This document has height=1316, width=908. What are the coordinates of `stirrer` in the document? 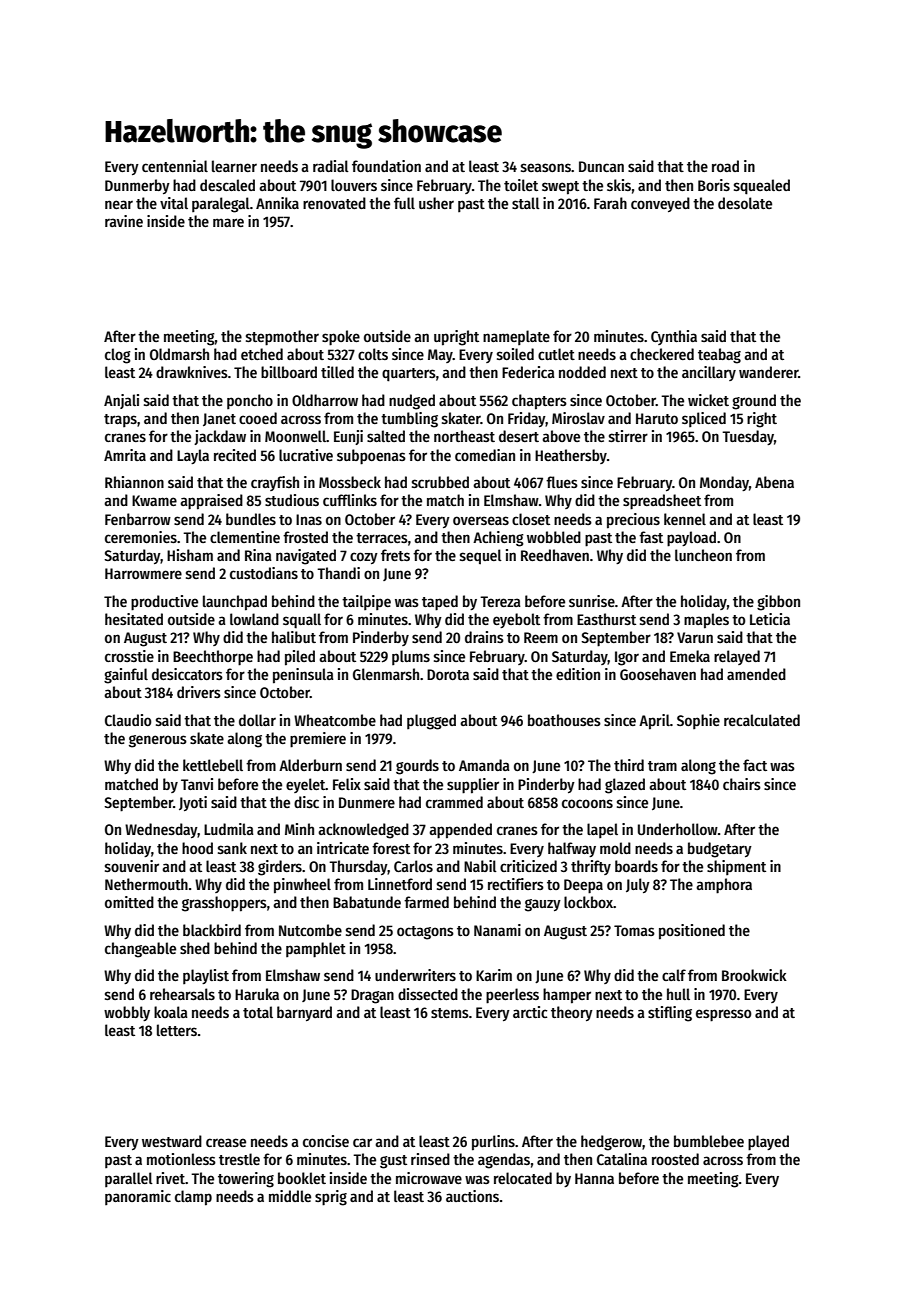 It's located at (628, 436).
